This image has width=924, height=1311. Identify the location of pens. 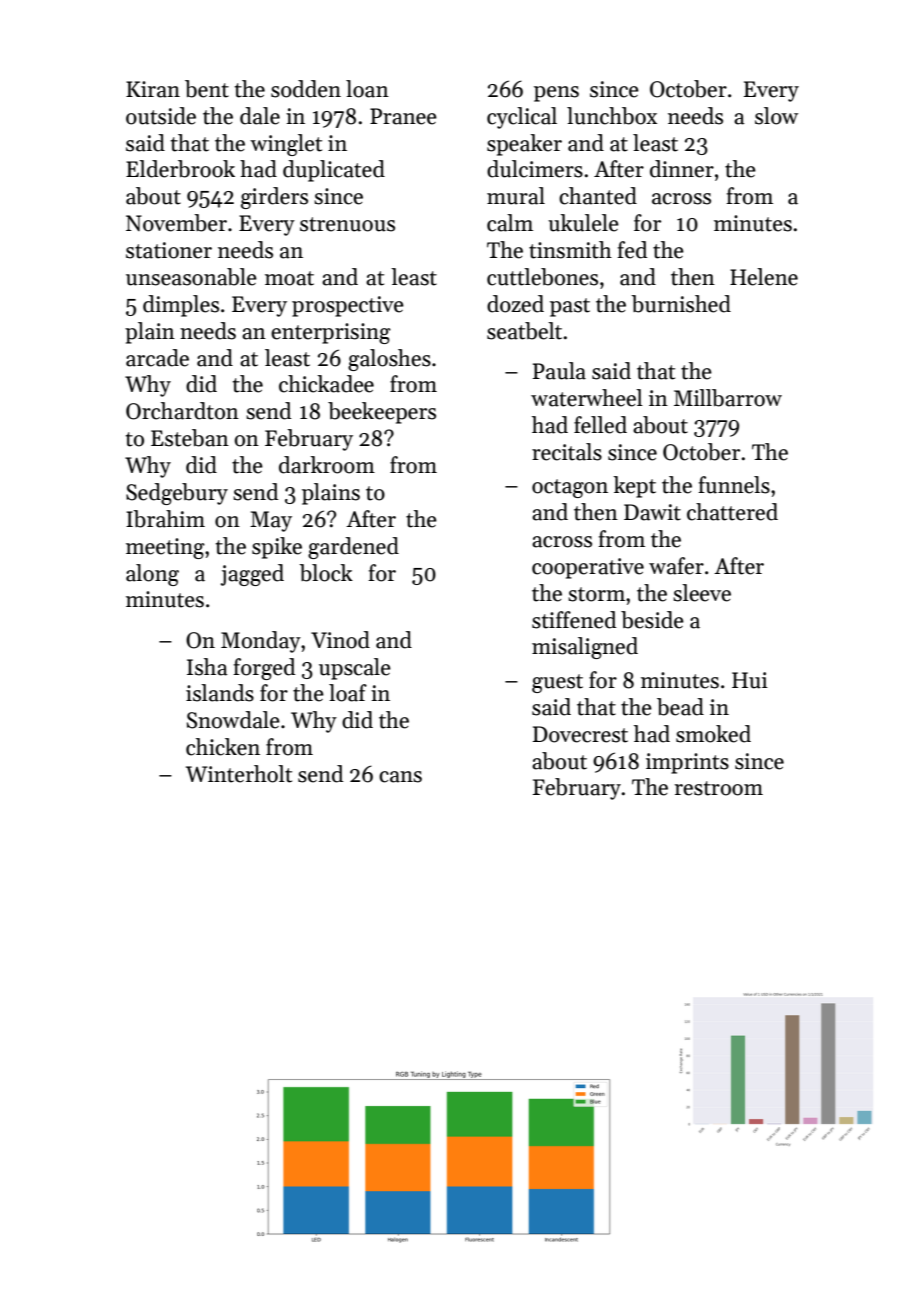
(556, 94).
